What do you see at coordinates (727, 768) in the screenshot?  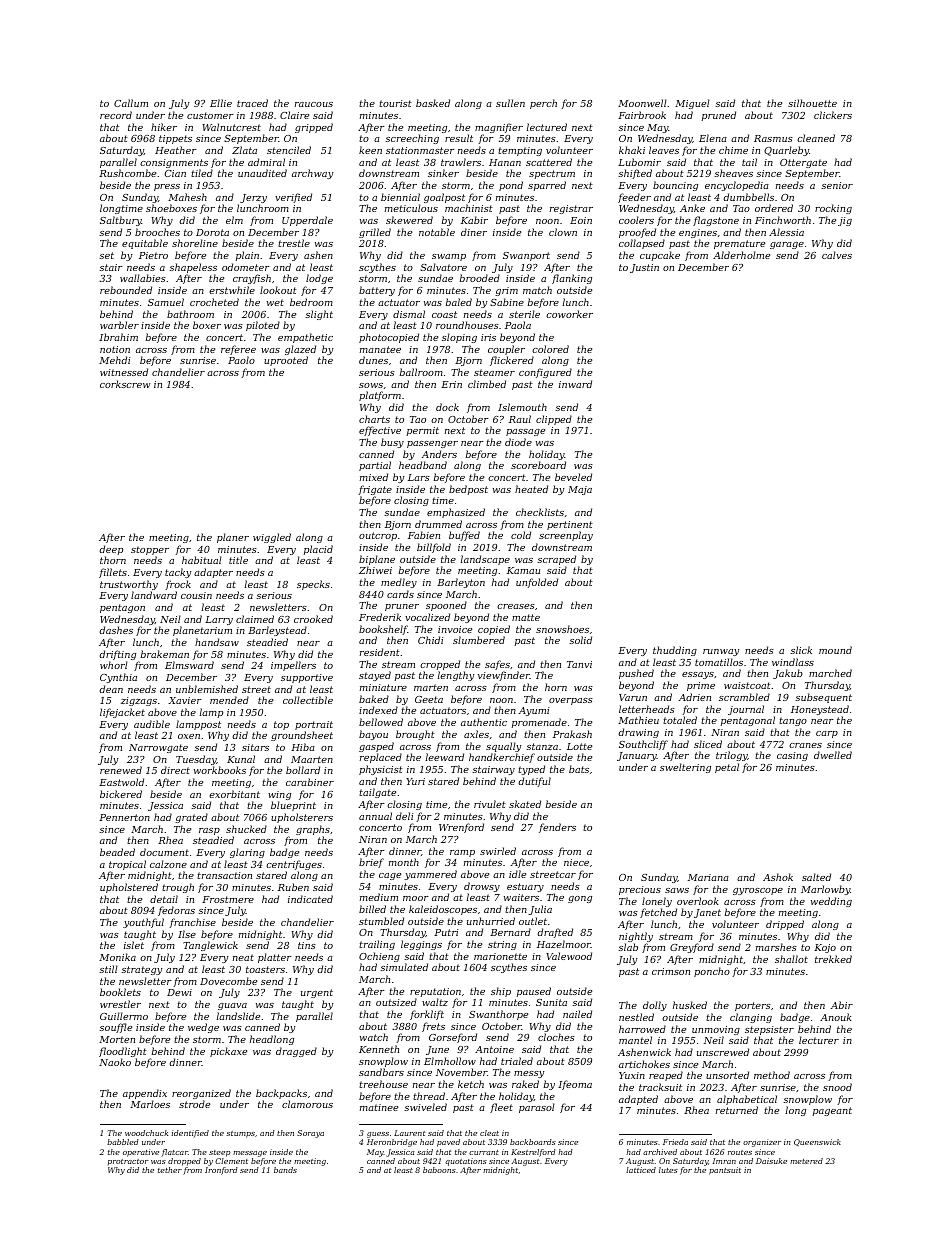 I see `petal` at bounding box center [727, 768].
